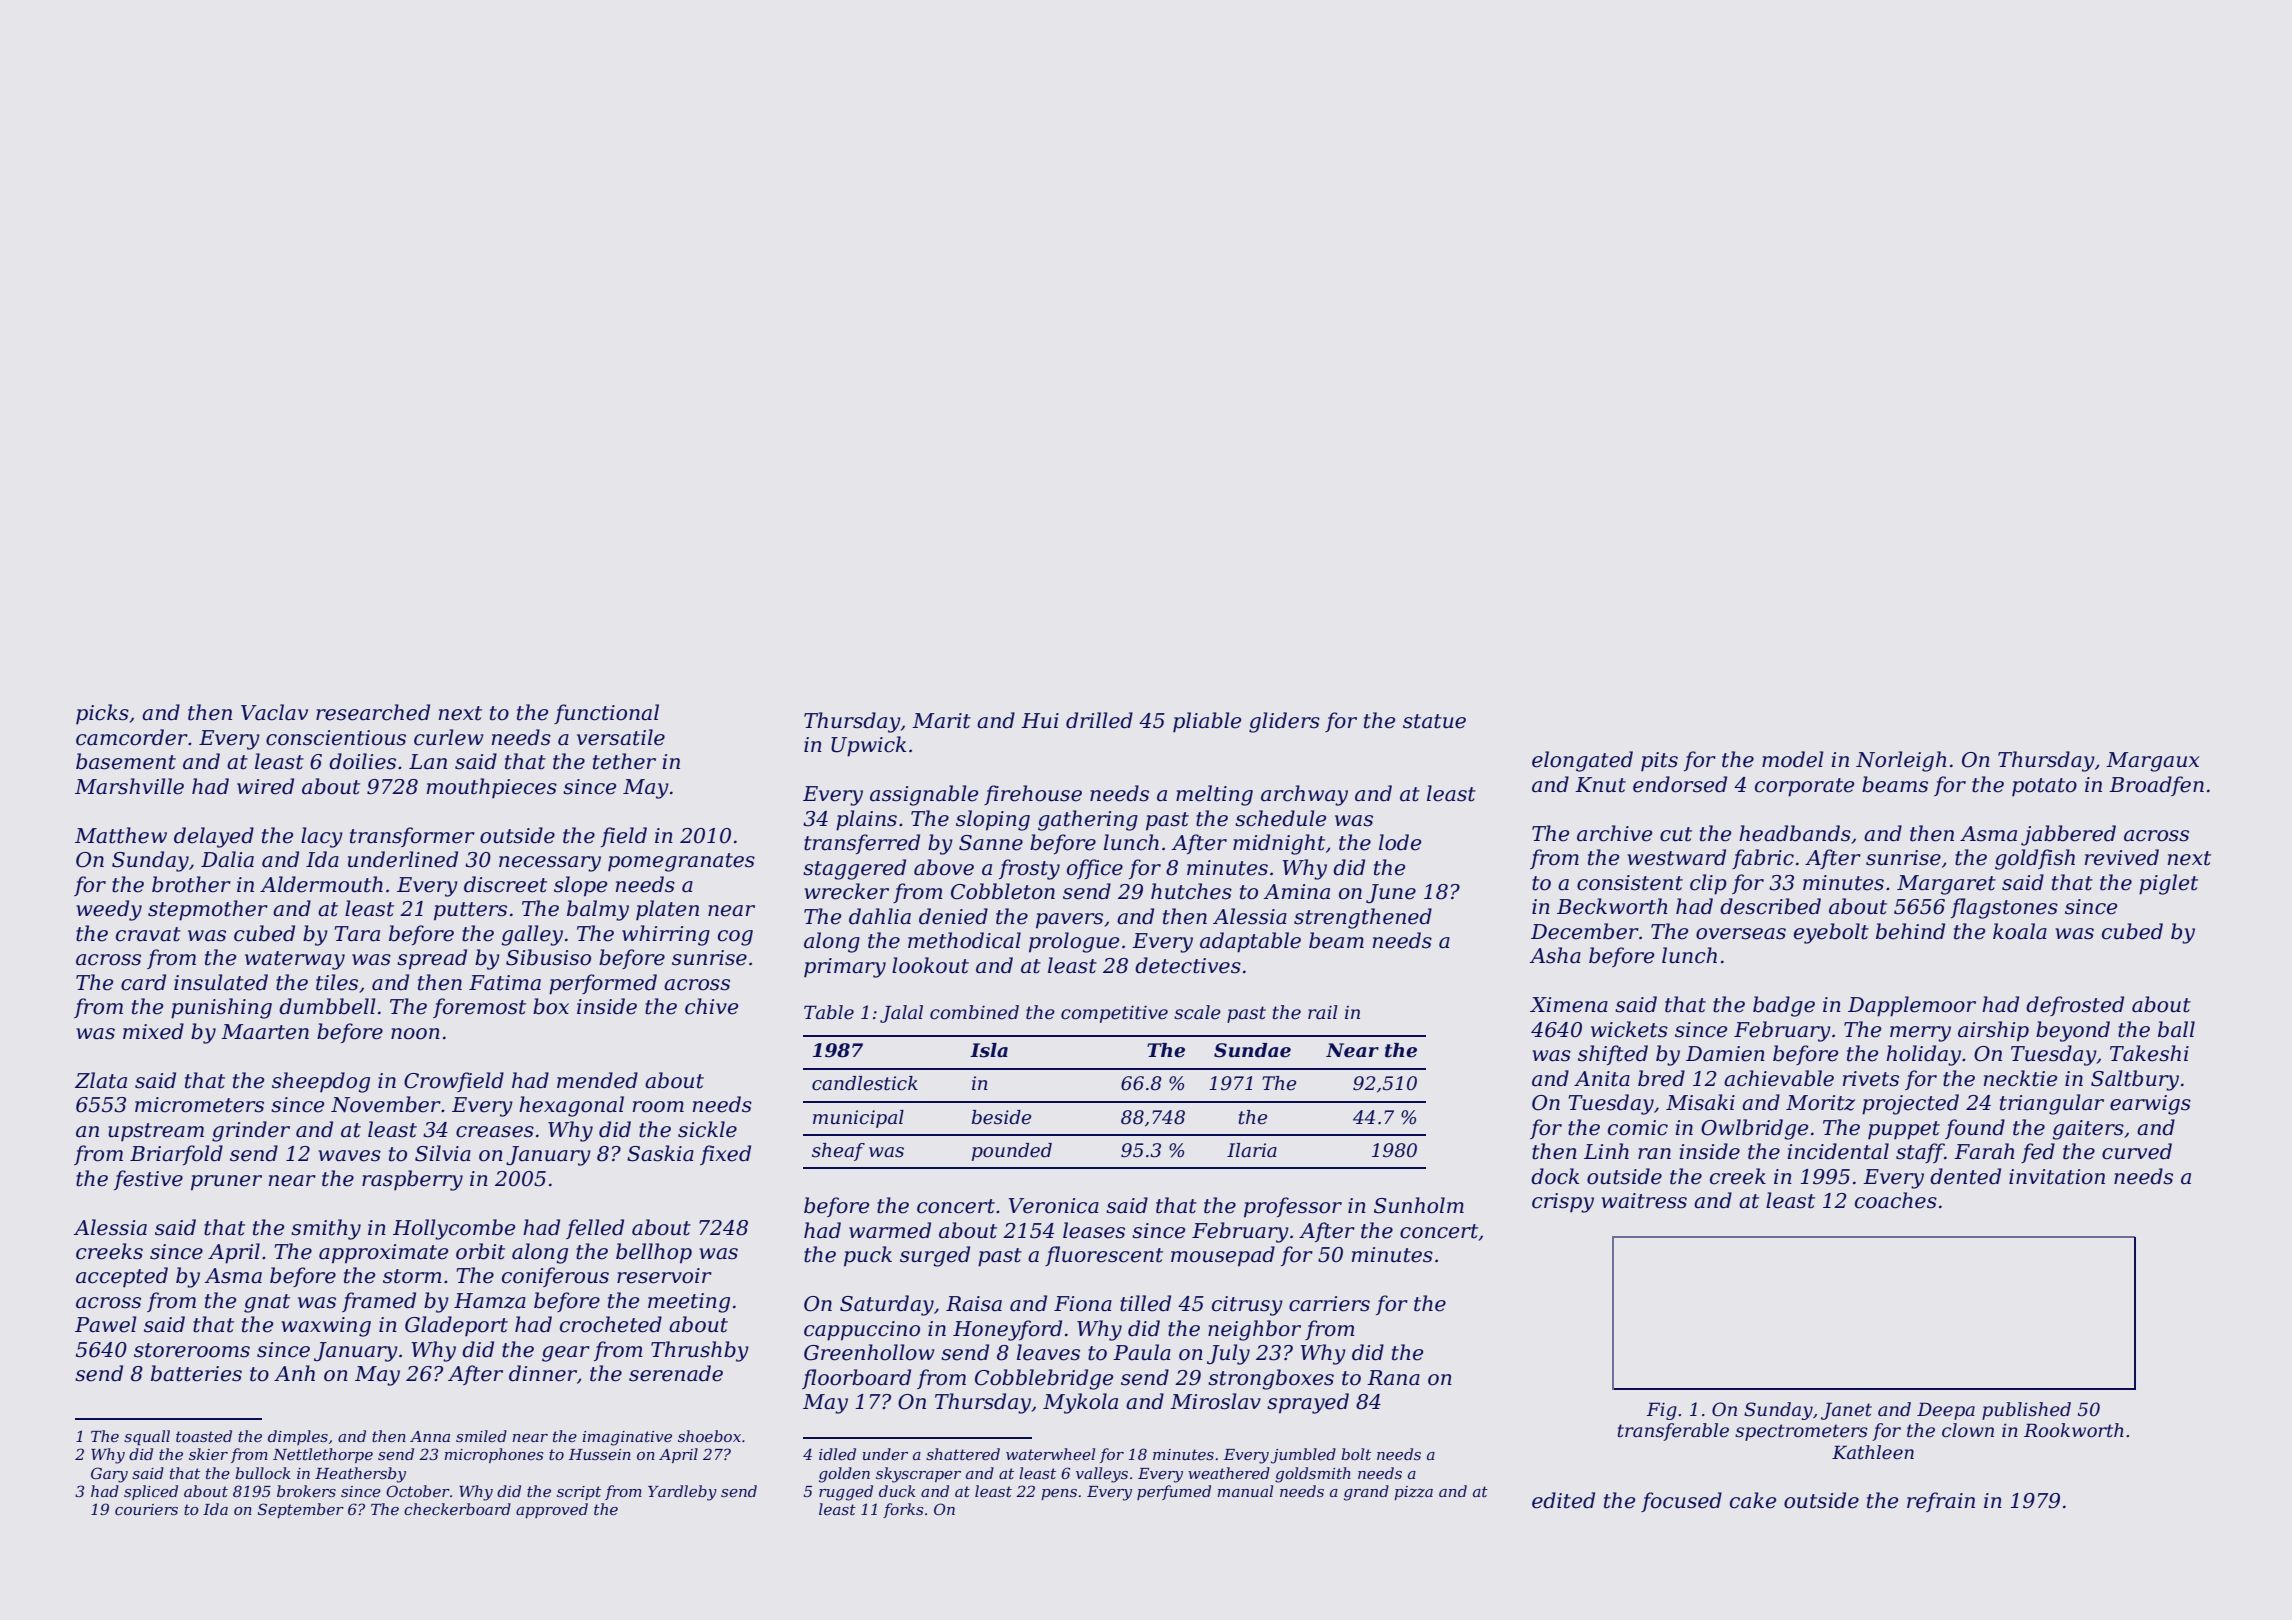 This screenshot has height=1620, width=2292. I want to click on couriers, so click(146, 1509).
